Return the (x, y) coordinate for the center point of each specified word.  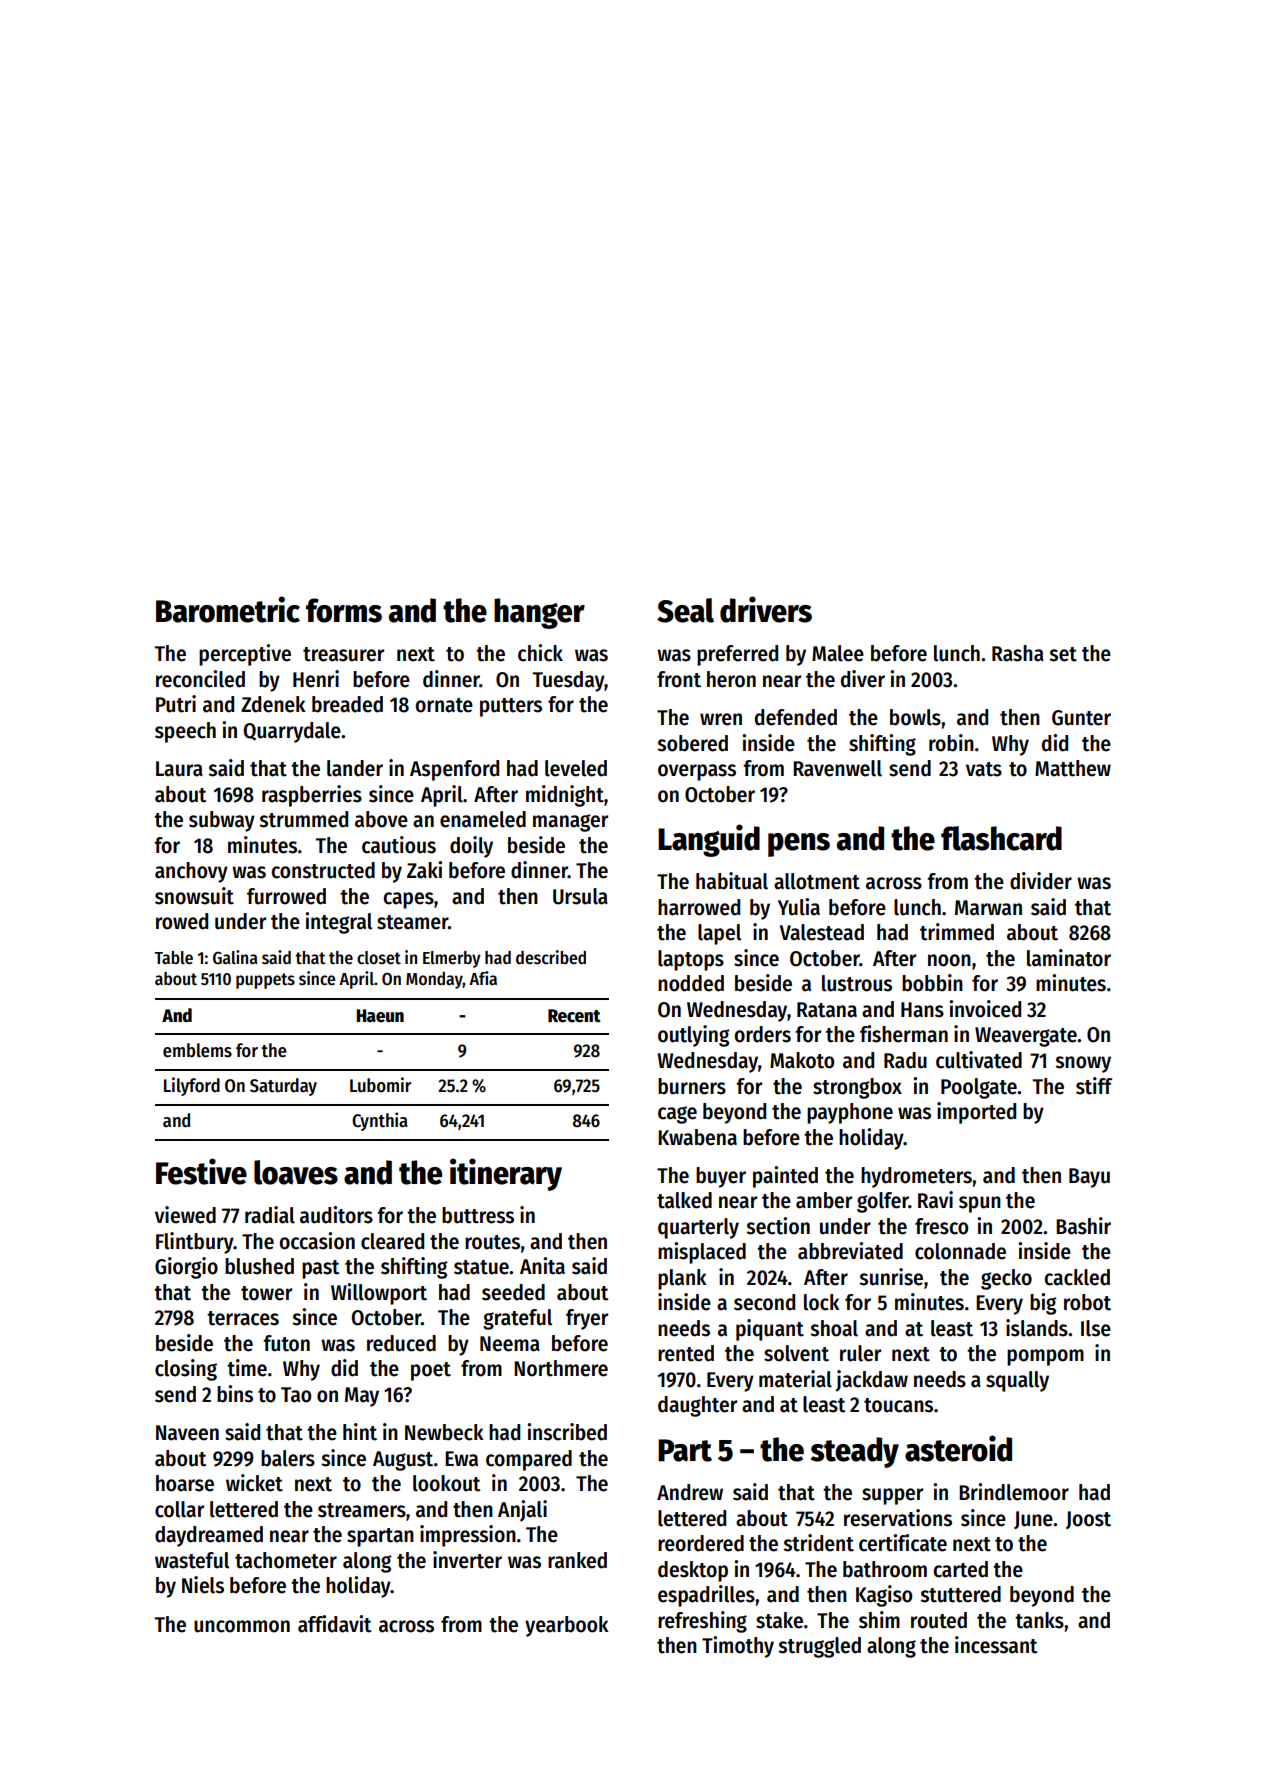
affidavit (335, 1624)
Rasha (1018, 653)
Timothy (738, 1647)
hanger (539, 613)
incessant (996, 1645)
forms (344, 610)
